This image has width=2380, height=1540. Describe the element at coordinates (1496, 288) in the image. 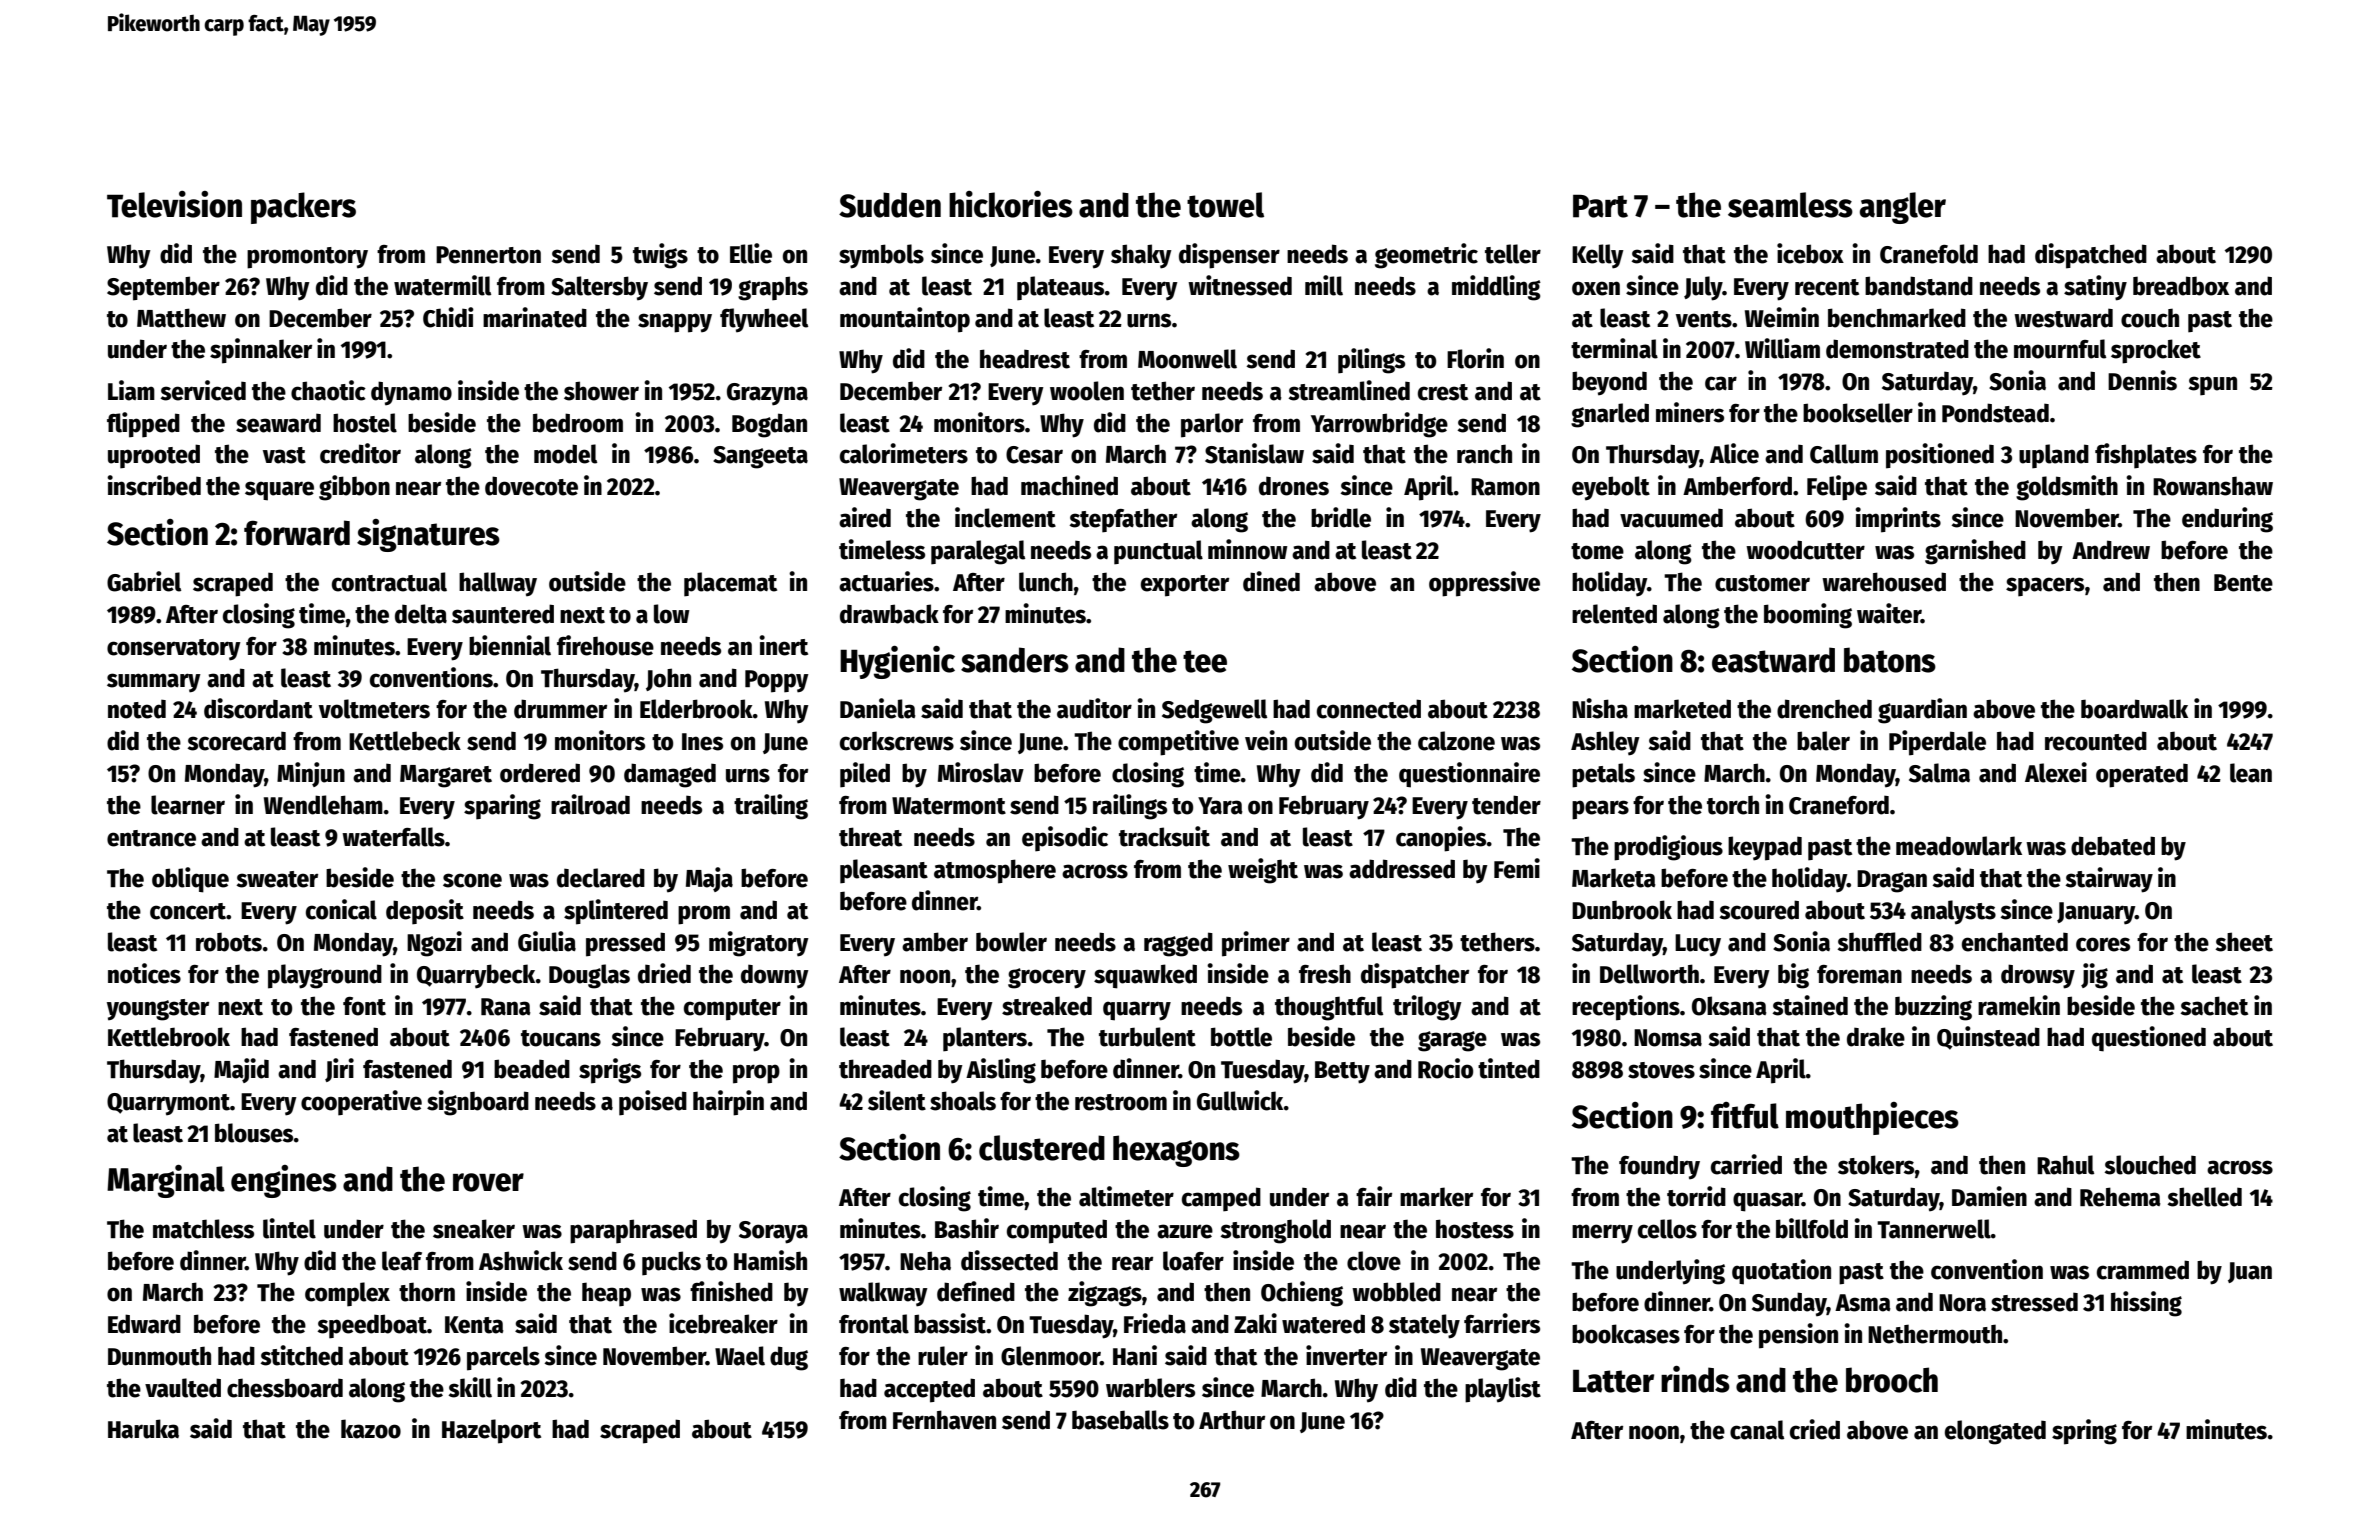

I see `middling` at that location.
